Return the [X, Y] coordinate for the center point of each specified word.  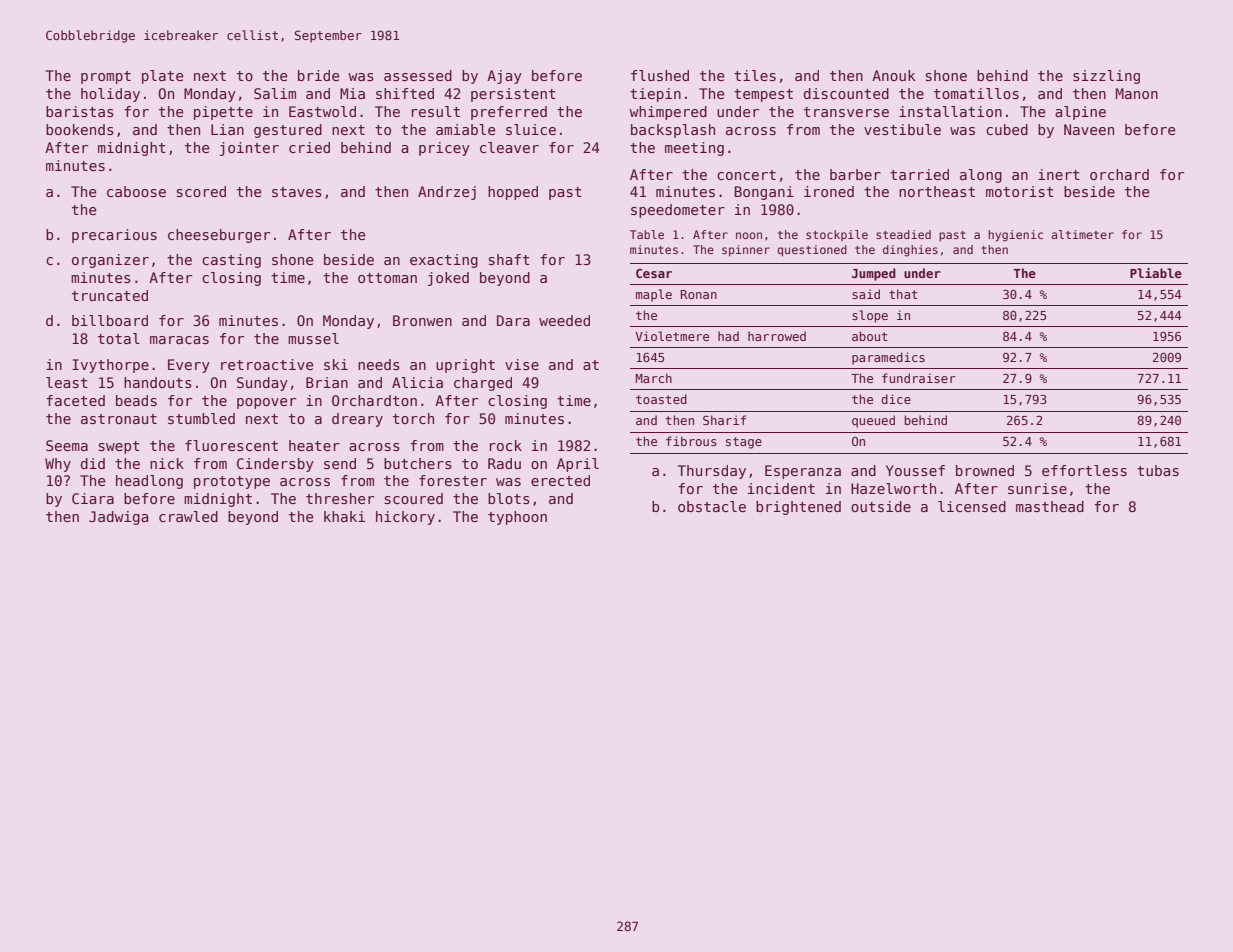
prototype [232, 482]
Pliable [1156, 273]
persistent [513, 95]
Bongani [764, 193]
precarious [114, 236]
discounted [846, 93]
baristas [80, 111]
